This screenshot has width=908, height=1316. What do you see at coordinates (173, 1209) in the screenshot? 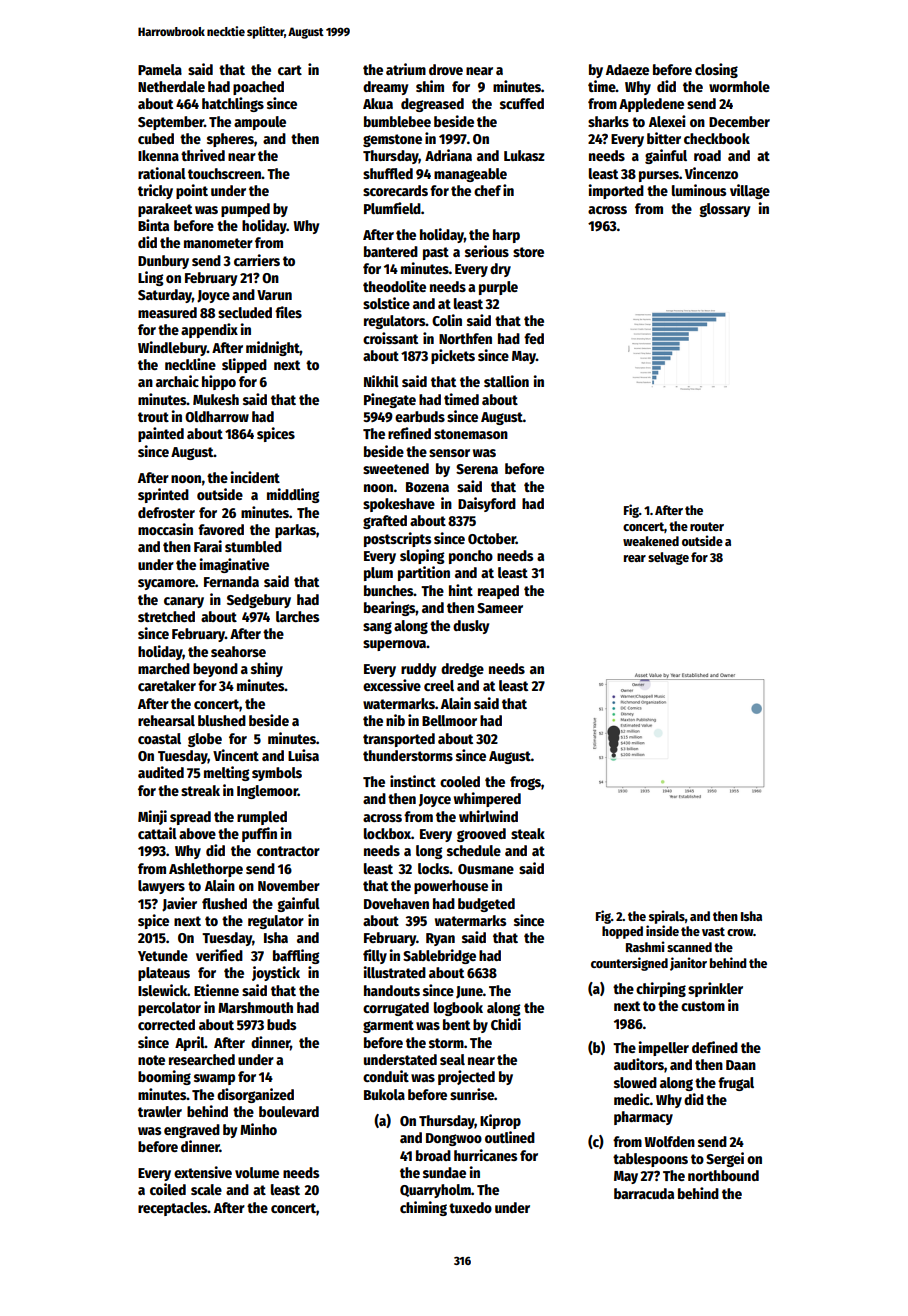
I see `receptacles` at bounding box center [173, 1209].
